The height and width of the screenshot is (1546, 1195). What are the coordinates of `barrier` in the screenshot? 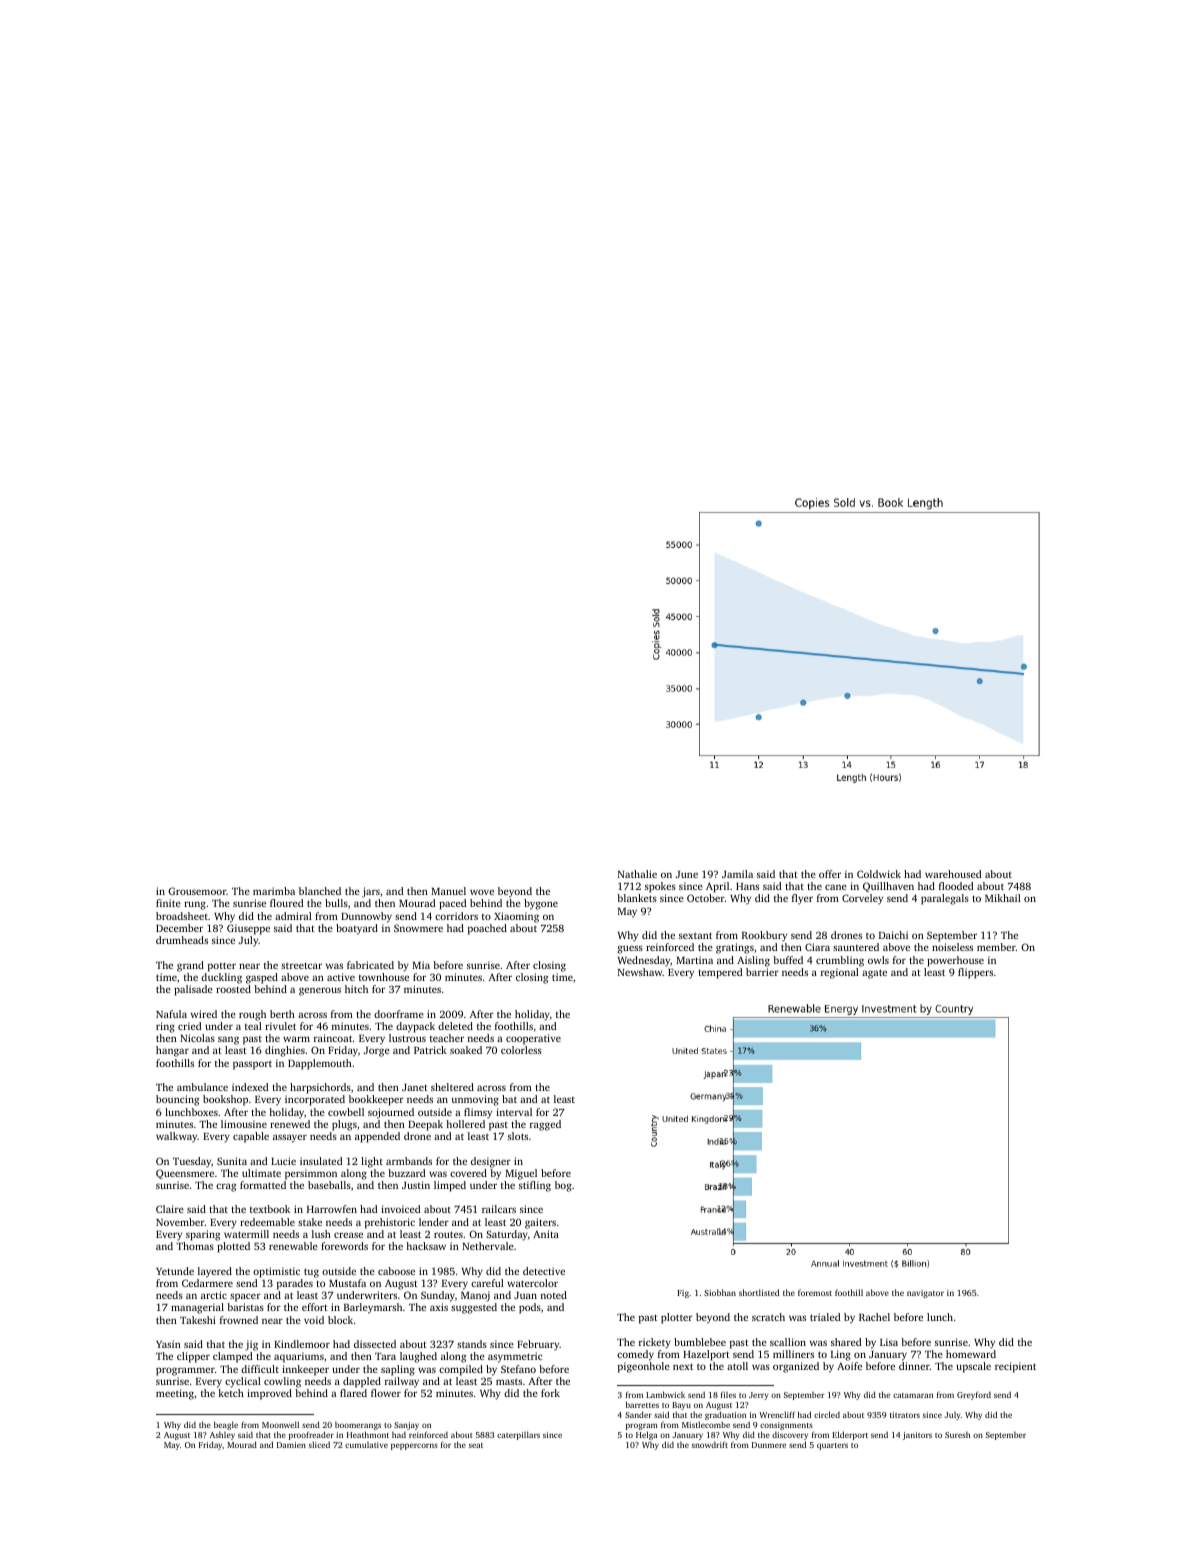 It's located at (762, 972).
